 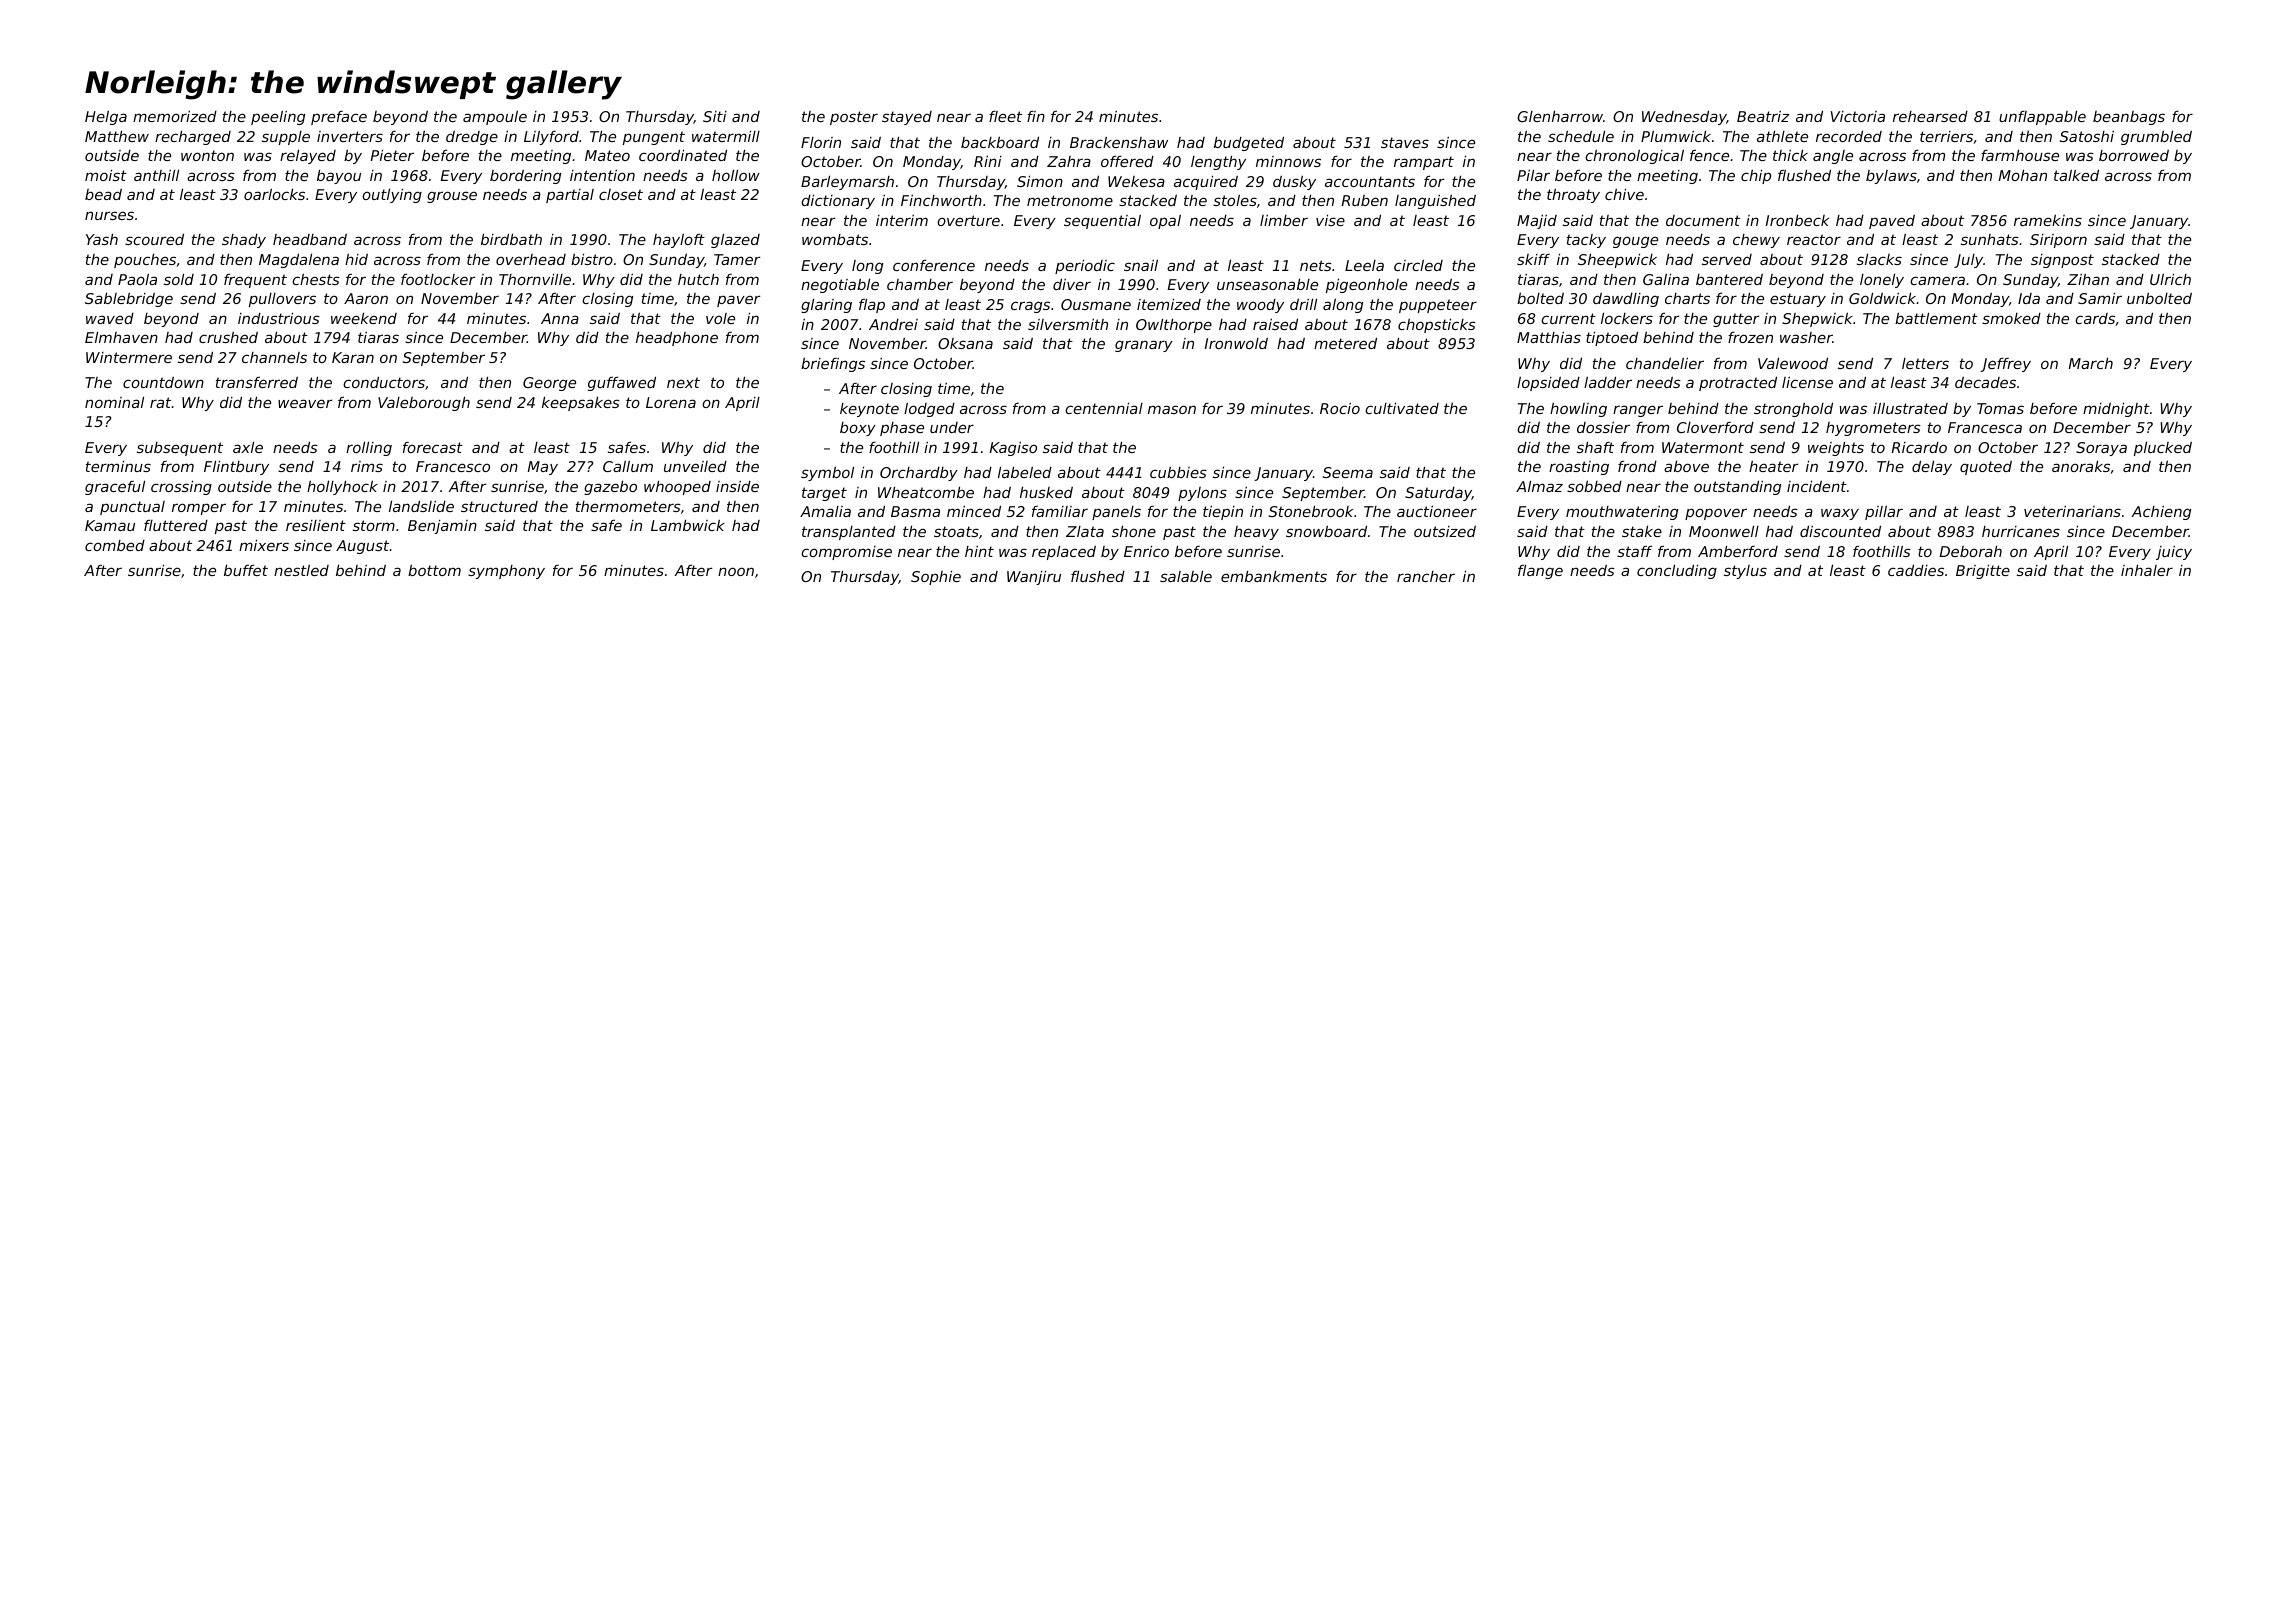 I want to click on Aaron, so click(x=366, y=298).
